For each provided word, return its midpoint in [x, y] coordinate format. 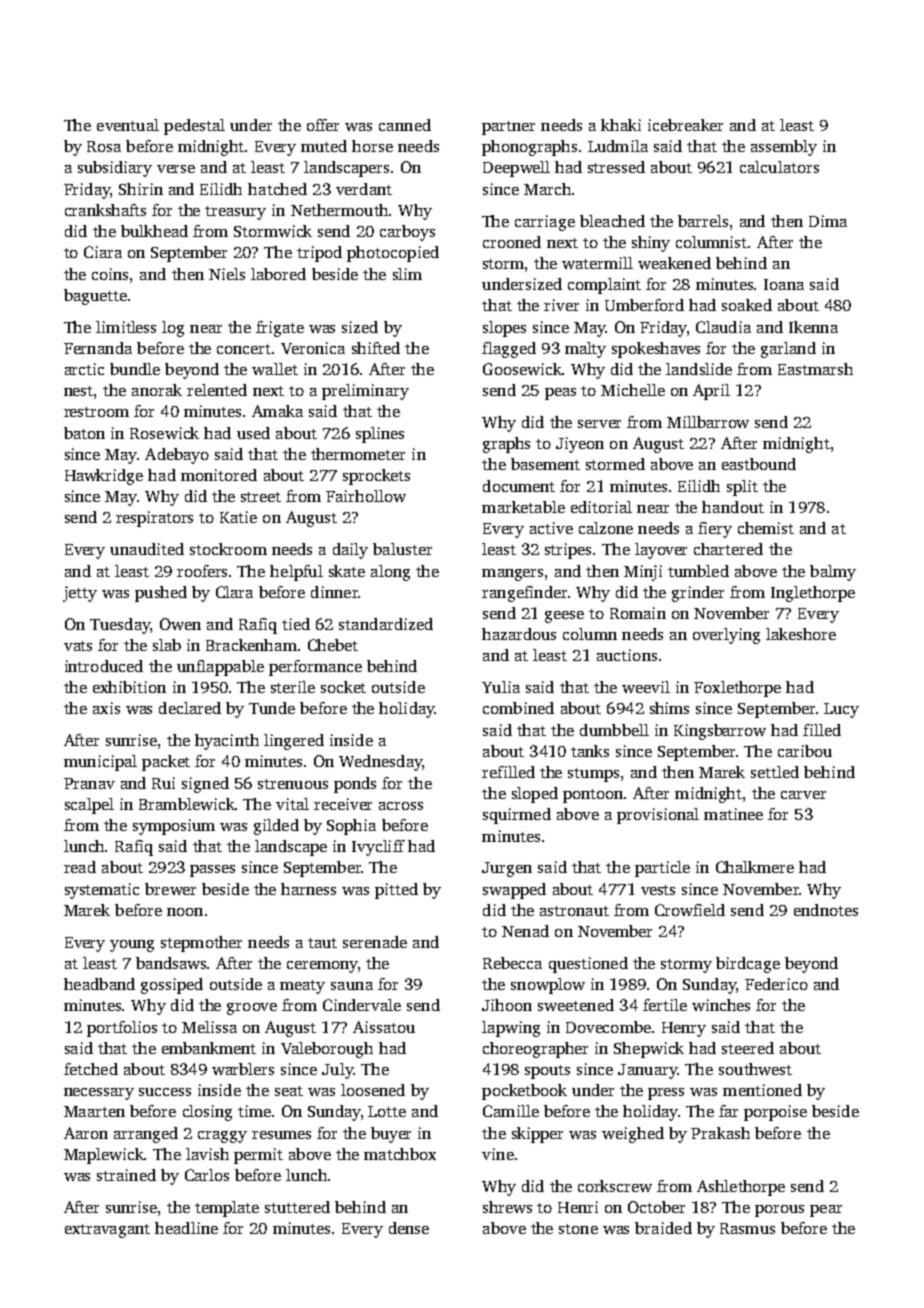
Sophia [351, 827]
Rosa [104, 146]
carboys [407, 233]
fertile [665, 1005]
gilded [276, 827]
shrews [507, 1207]
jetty [80, 594]
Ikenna [813, 327]
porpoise [775, 1113]
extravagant [107, 1231]
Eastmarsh [815, 369]
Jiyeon [580, 445]
